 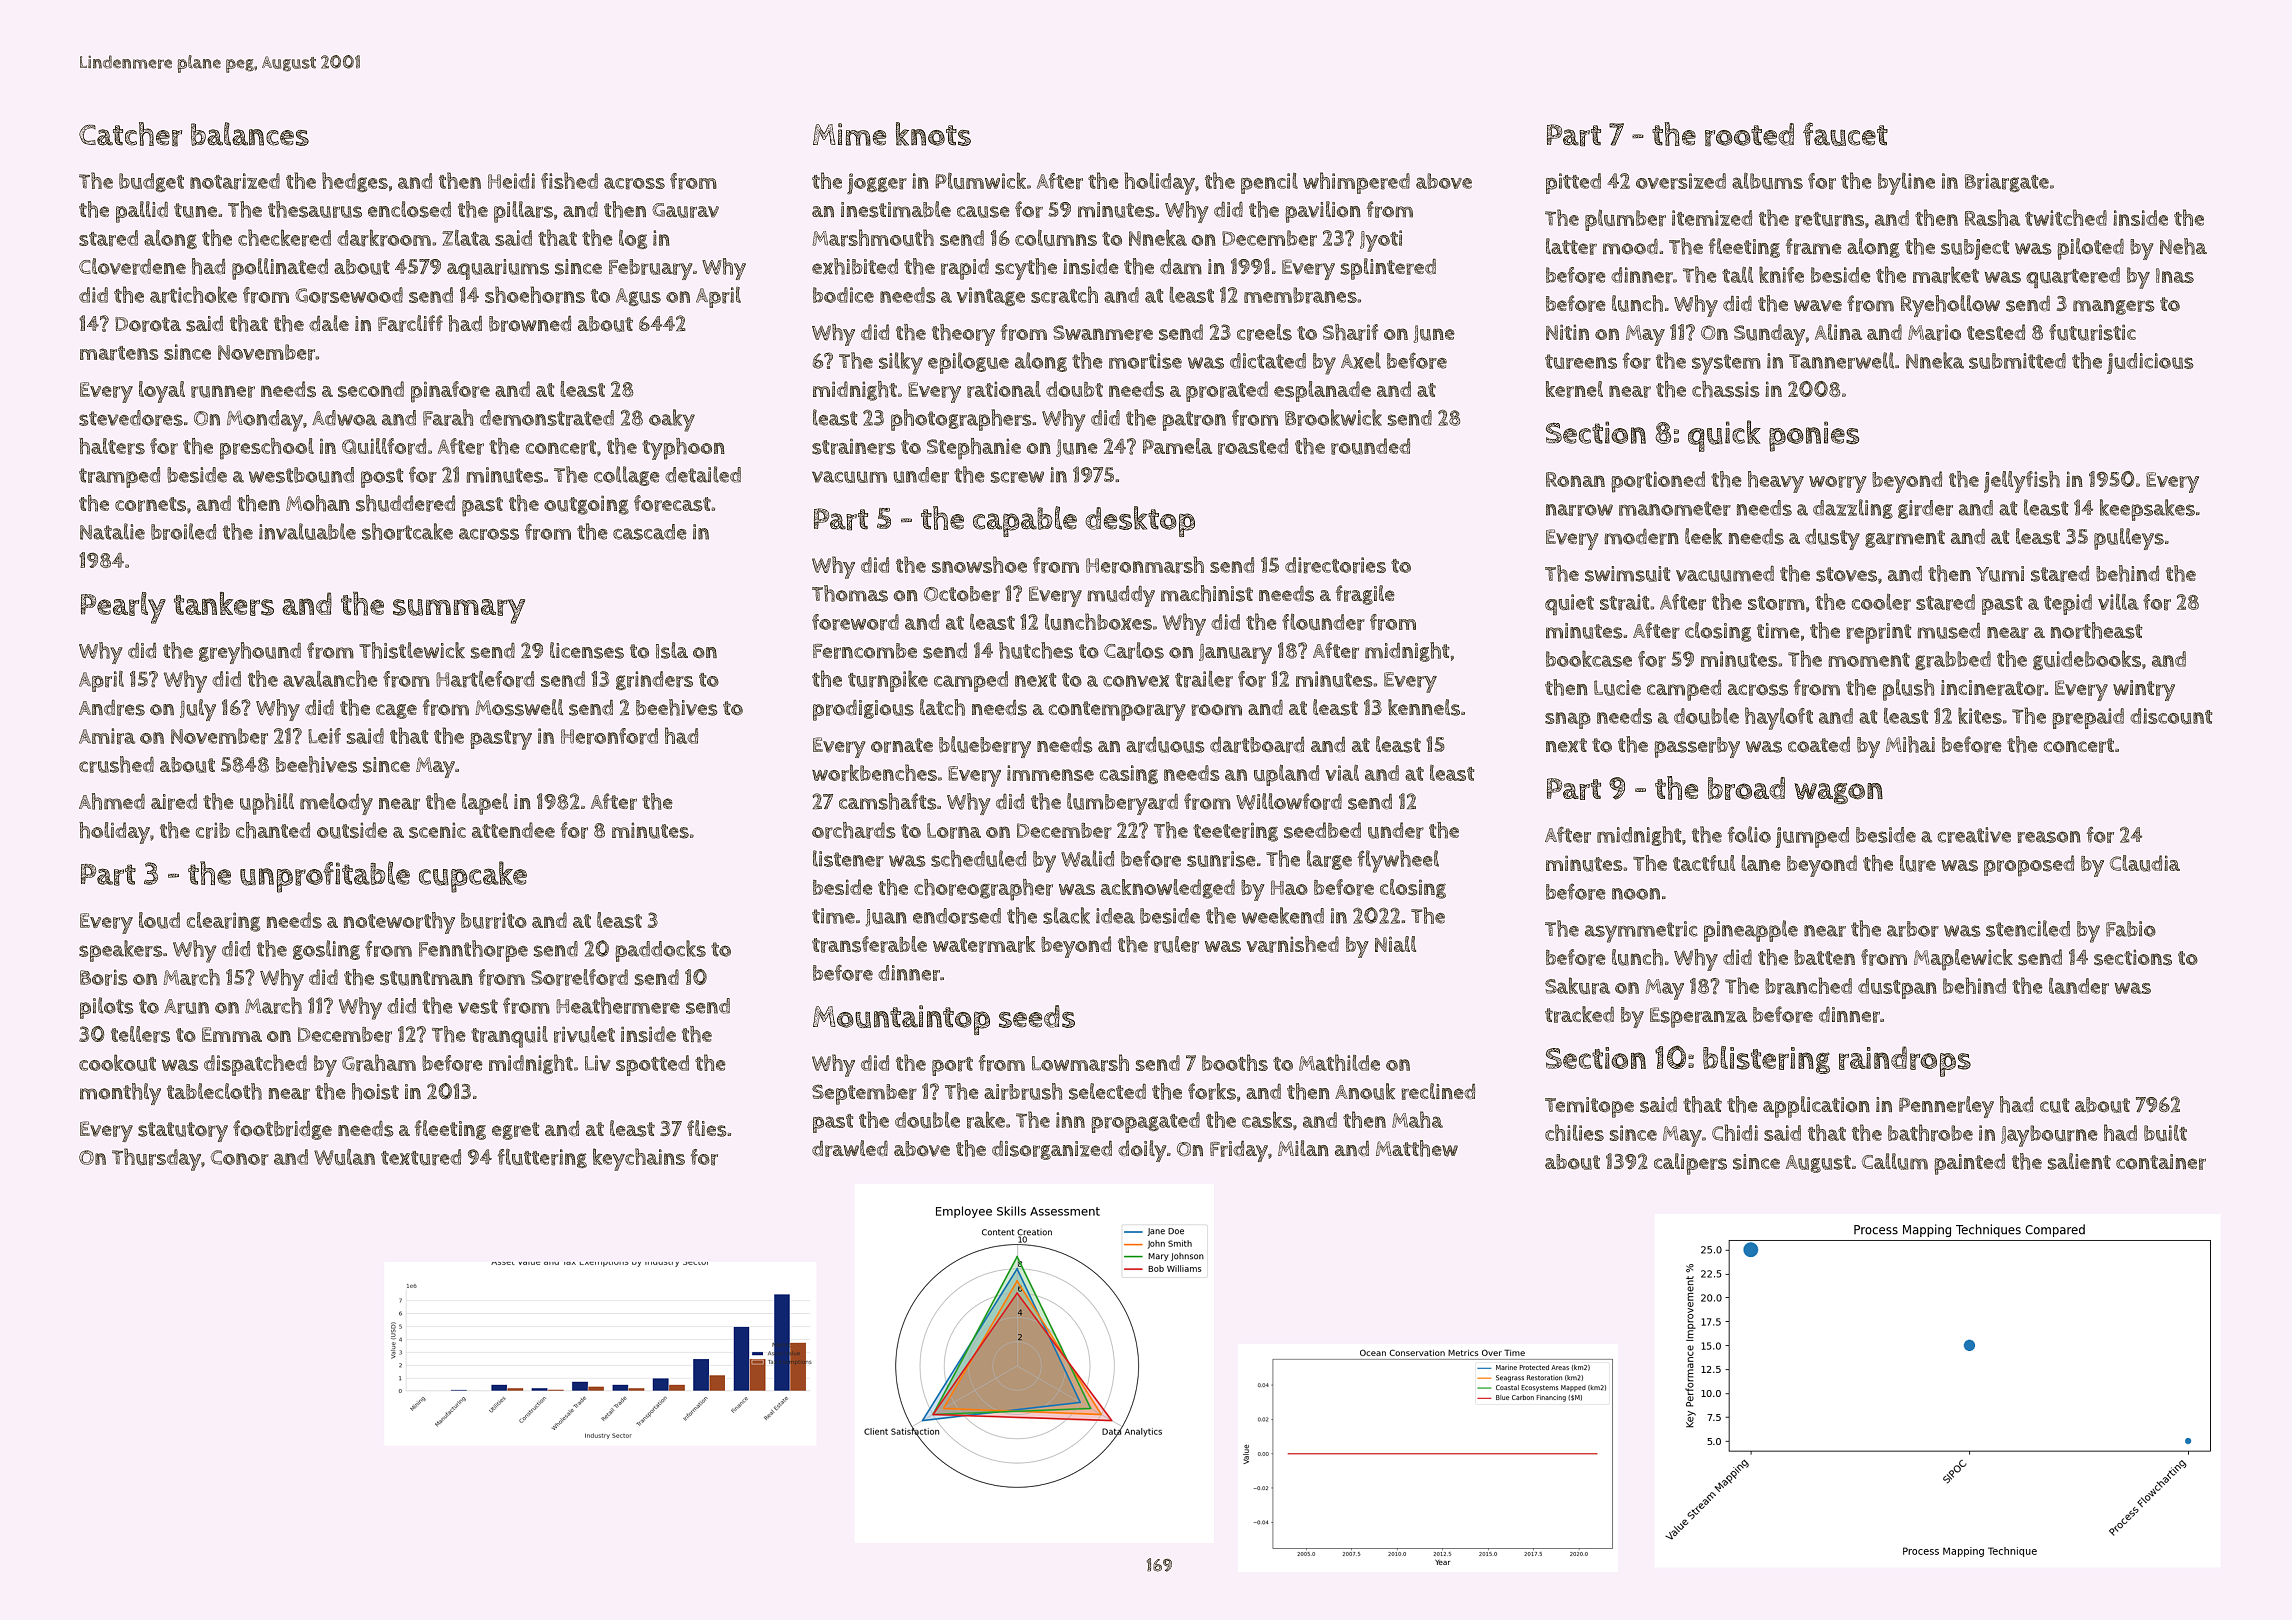 I want to click on keychains, so click(x=639, y=1159).
